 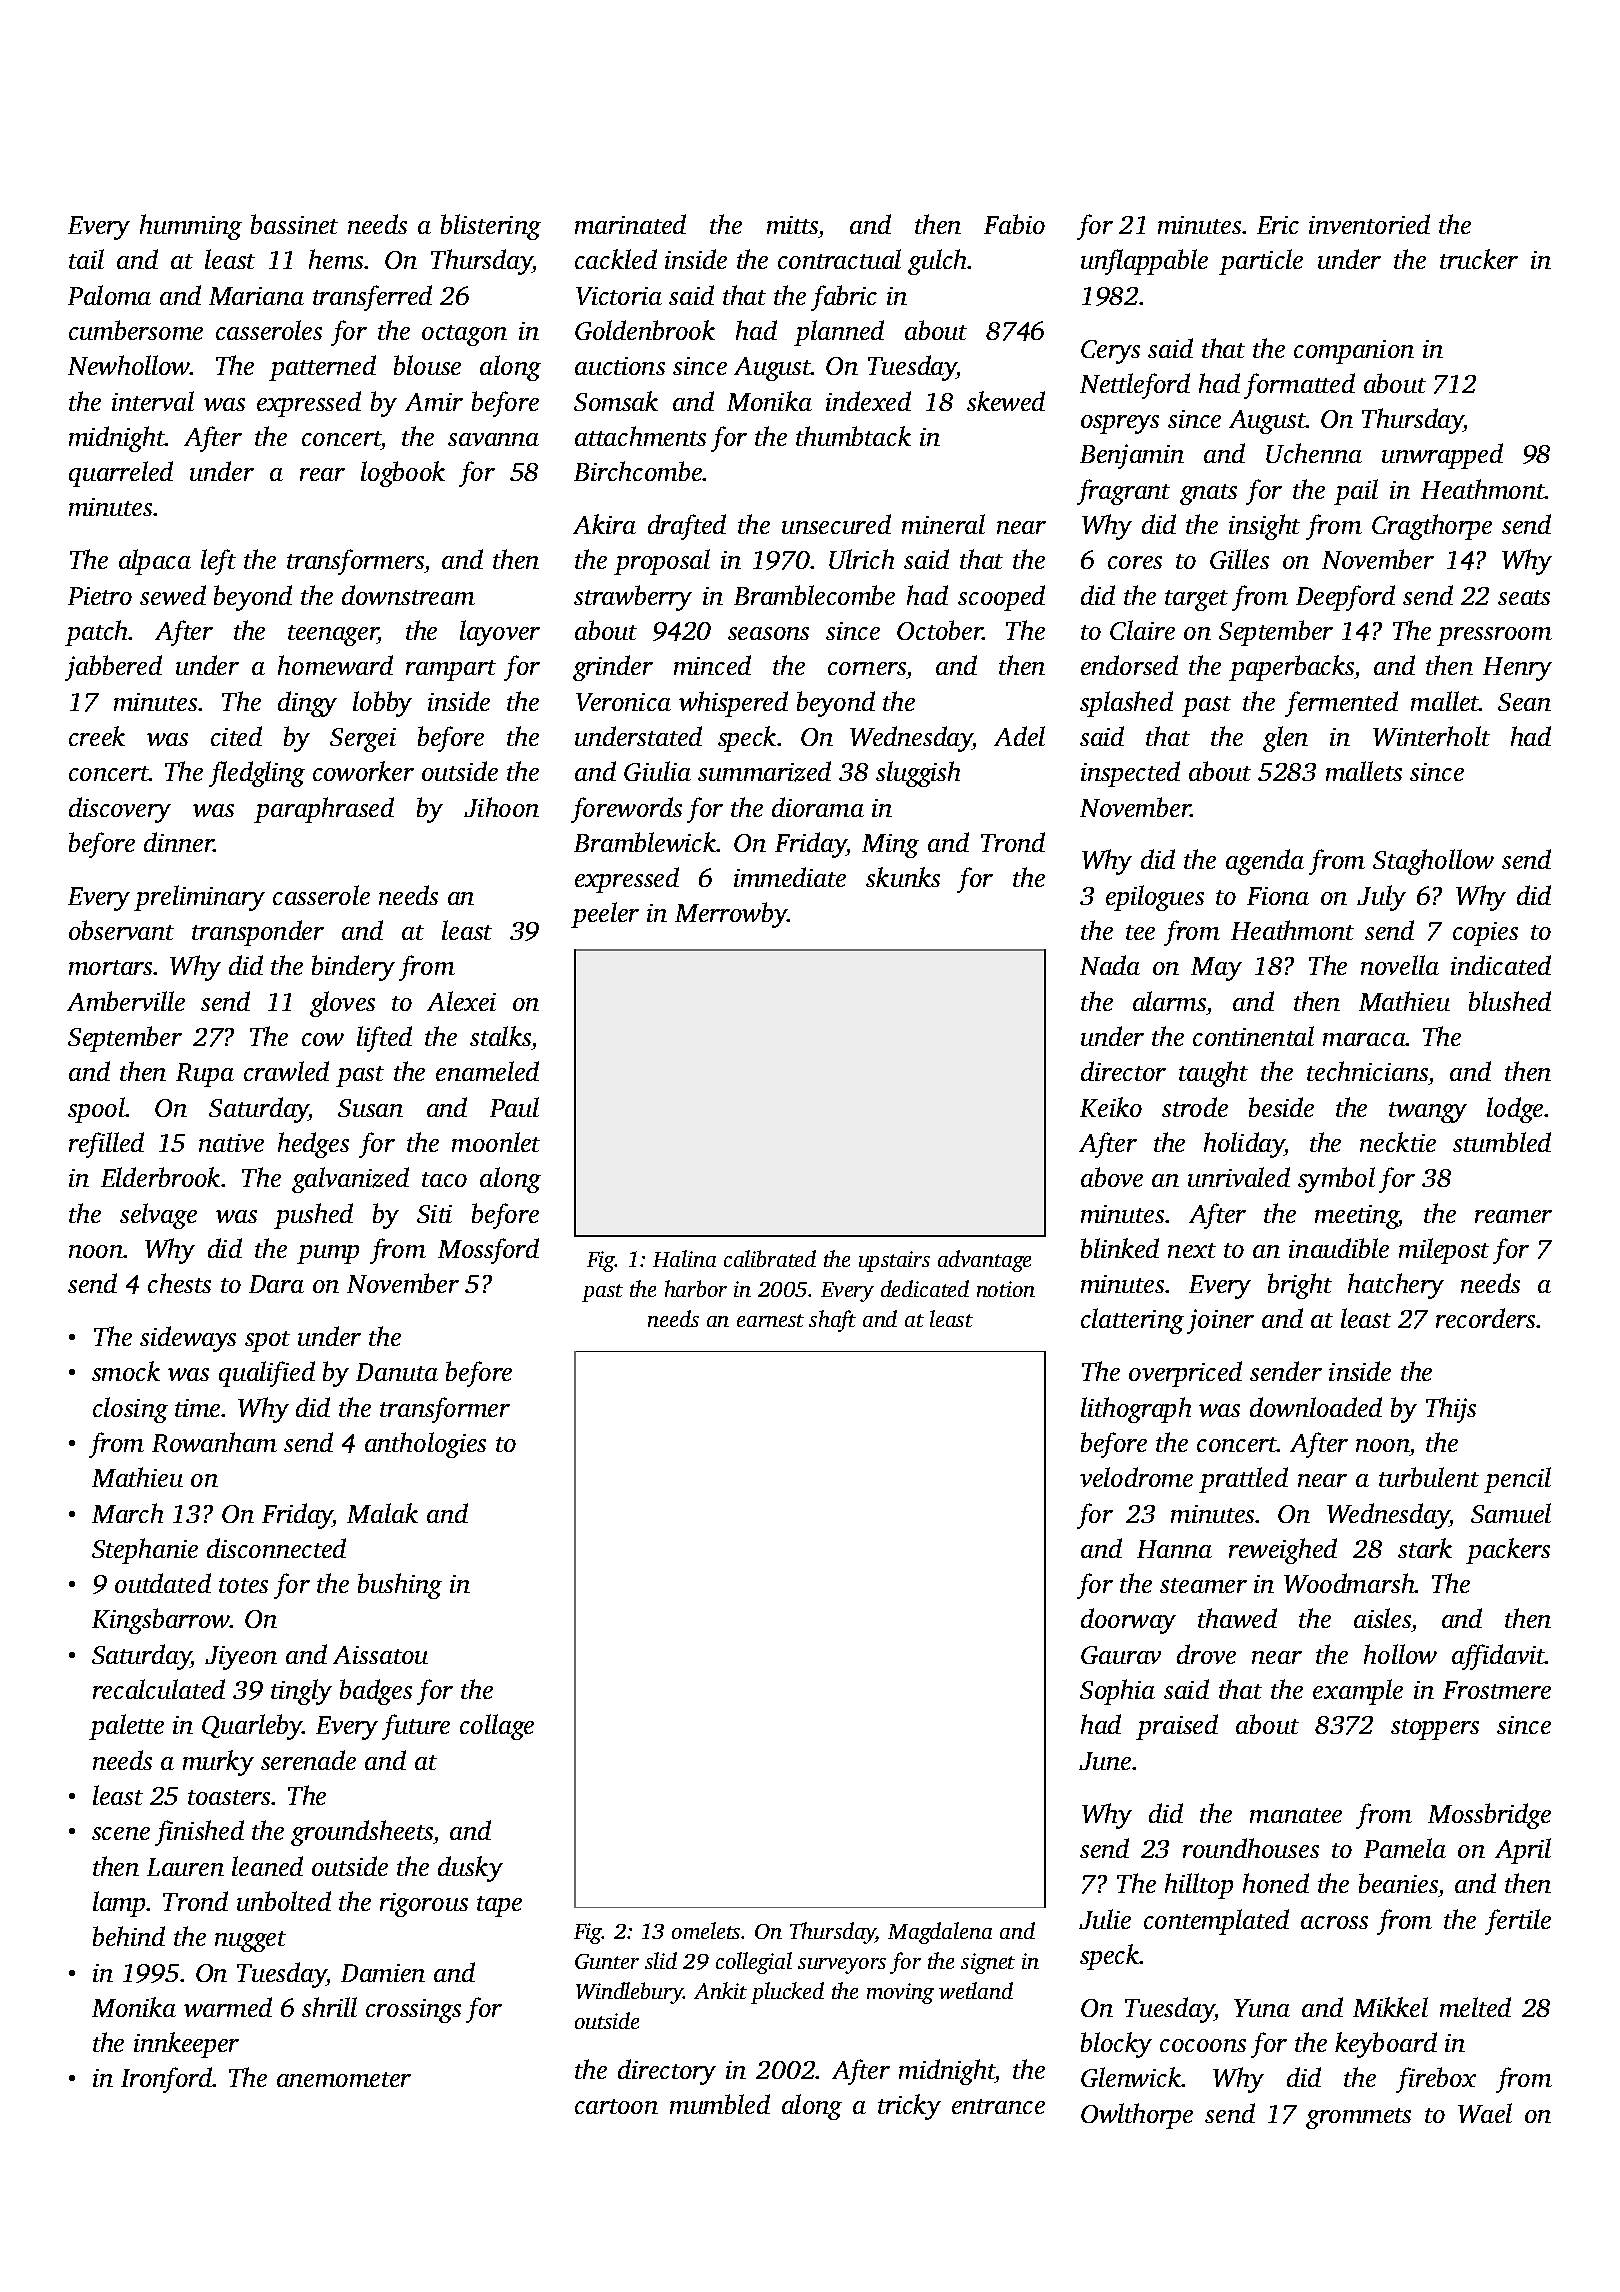 I want to click on doorway, so click(x=1128, y=1621).
